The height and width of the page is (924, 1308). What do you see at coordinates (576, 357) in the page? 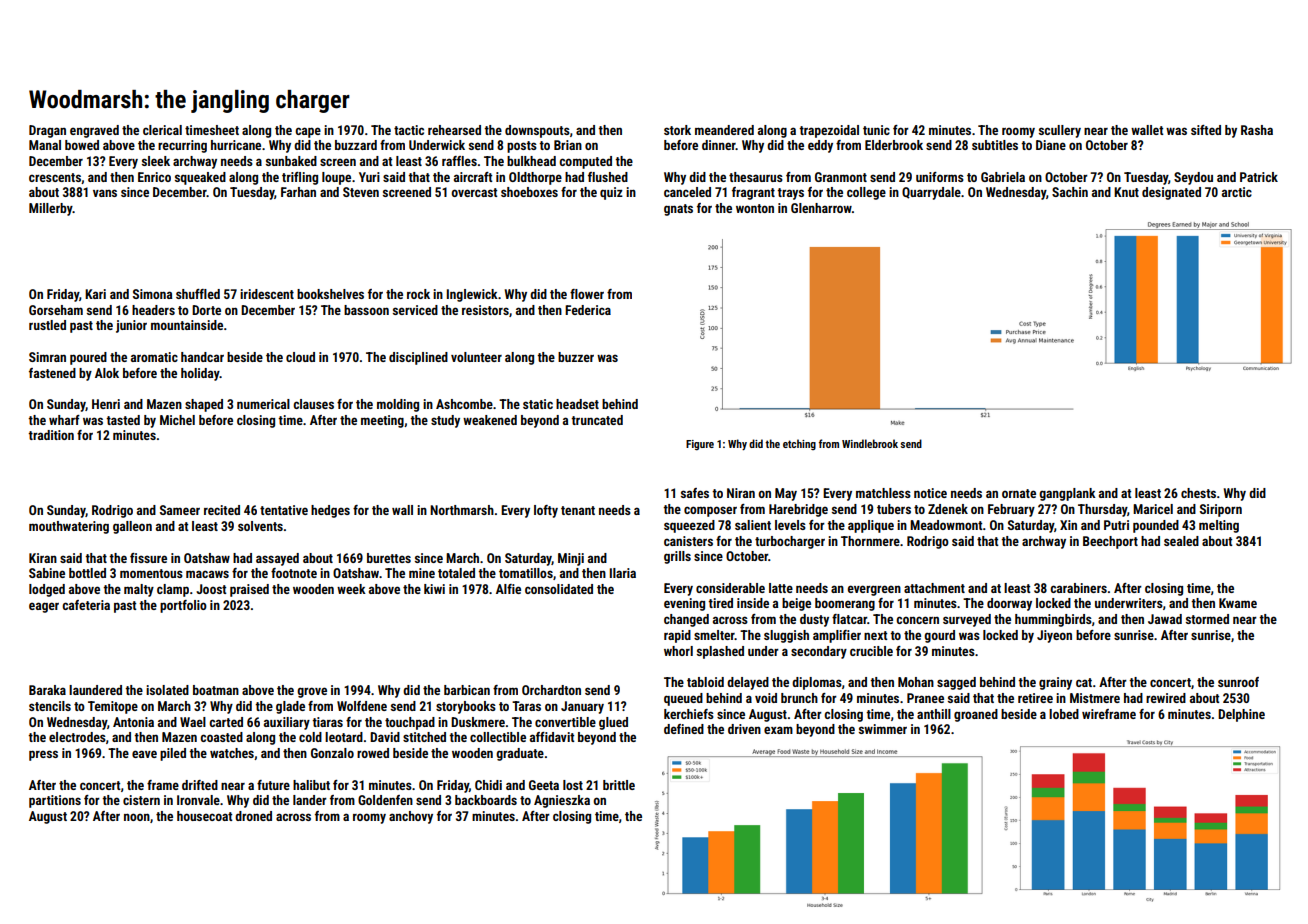
I see `buzzer` at bounding box center [576, 357].
